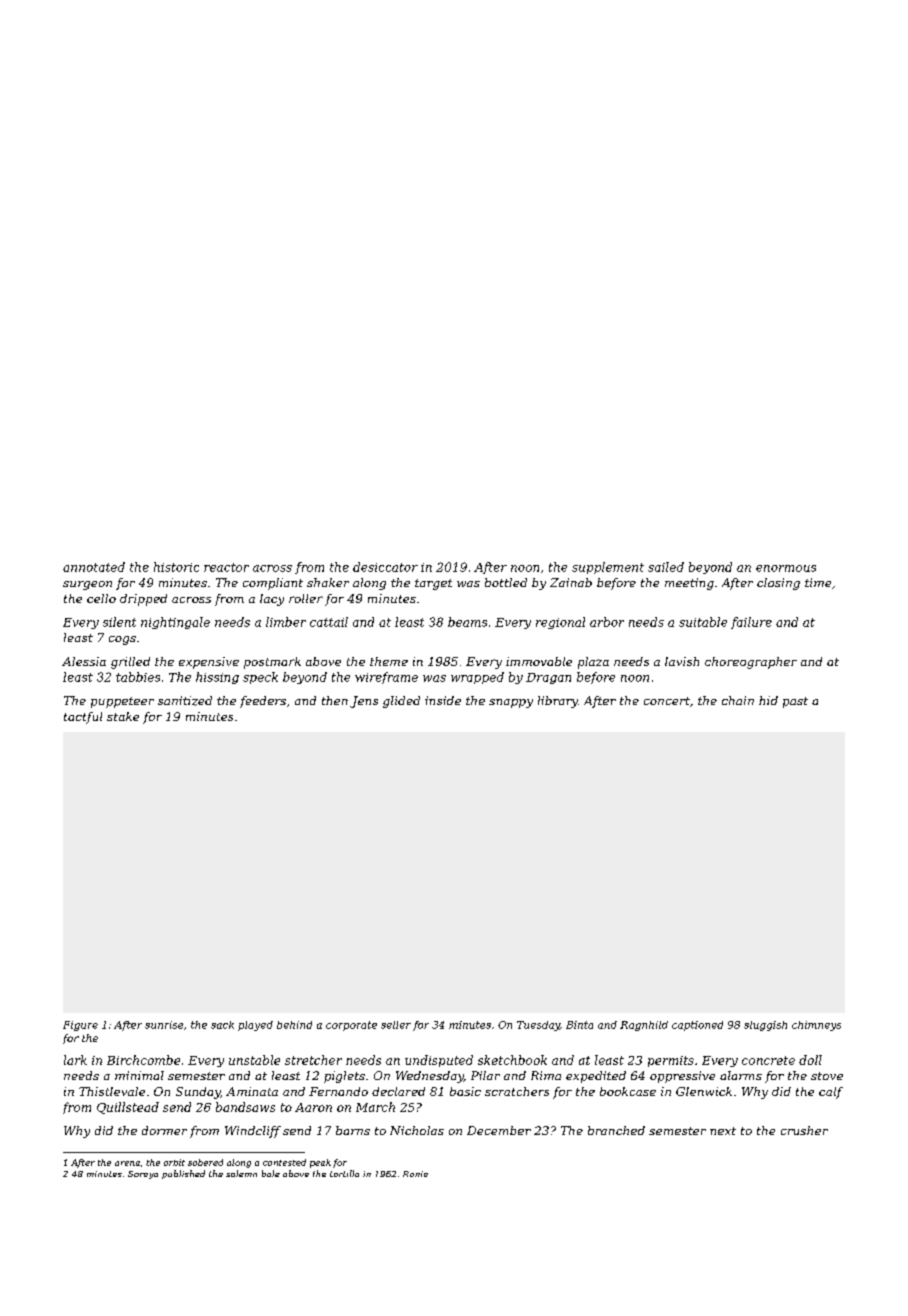 This page has width=908, height=1316. Describe the element at coordinates (751, 623) in the page. I see `failure` at that location.
